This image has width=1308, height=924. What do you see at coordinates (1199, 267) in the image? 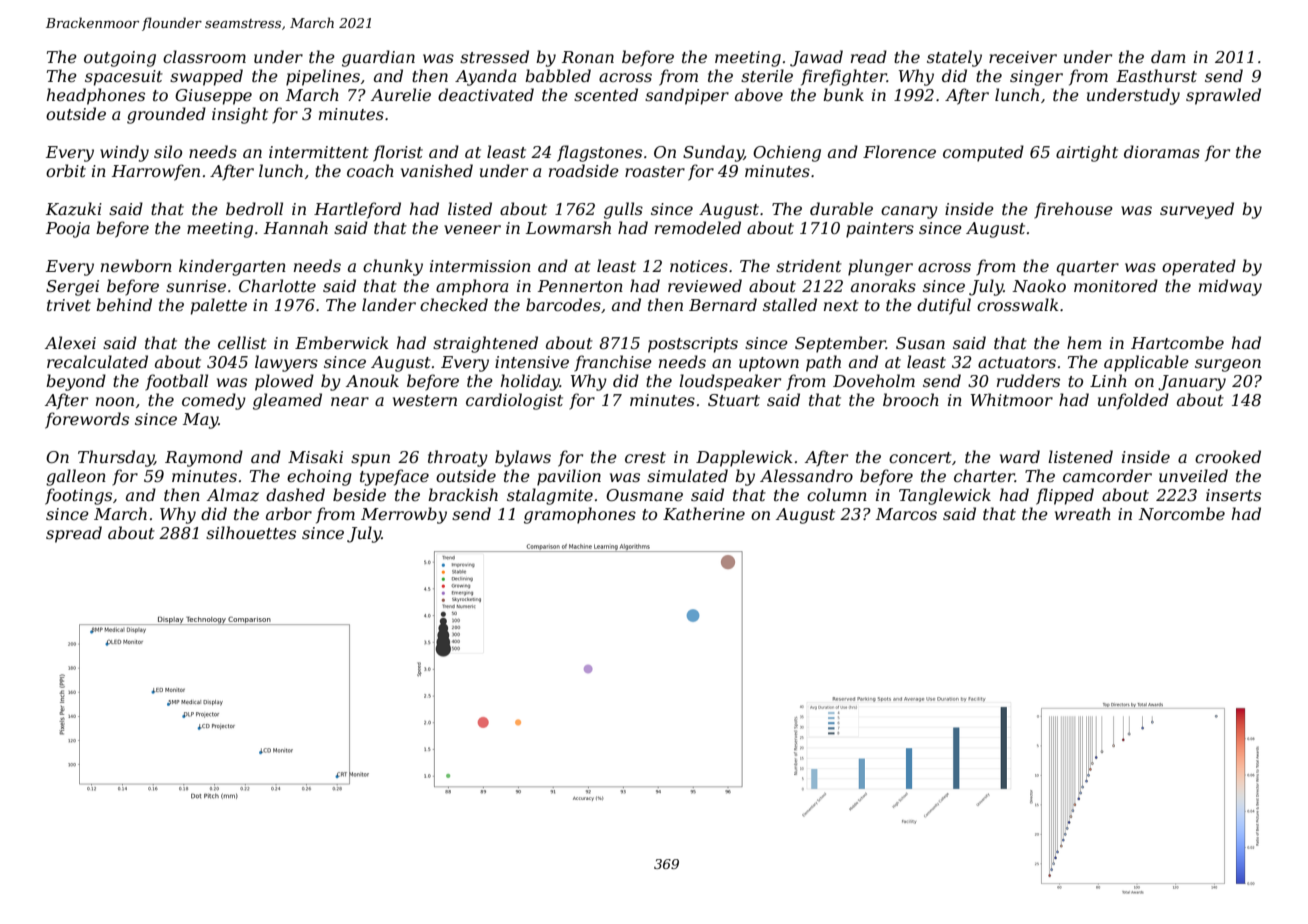
I see `operated` at bounding box center [1199, 267].
